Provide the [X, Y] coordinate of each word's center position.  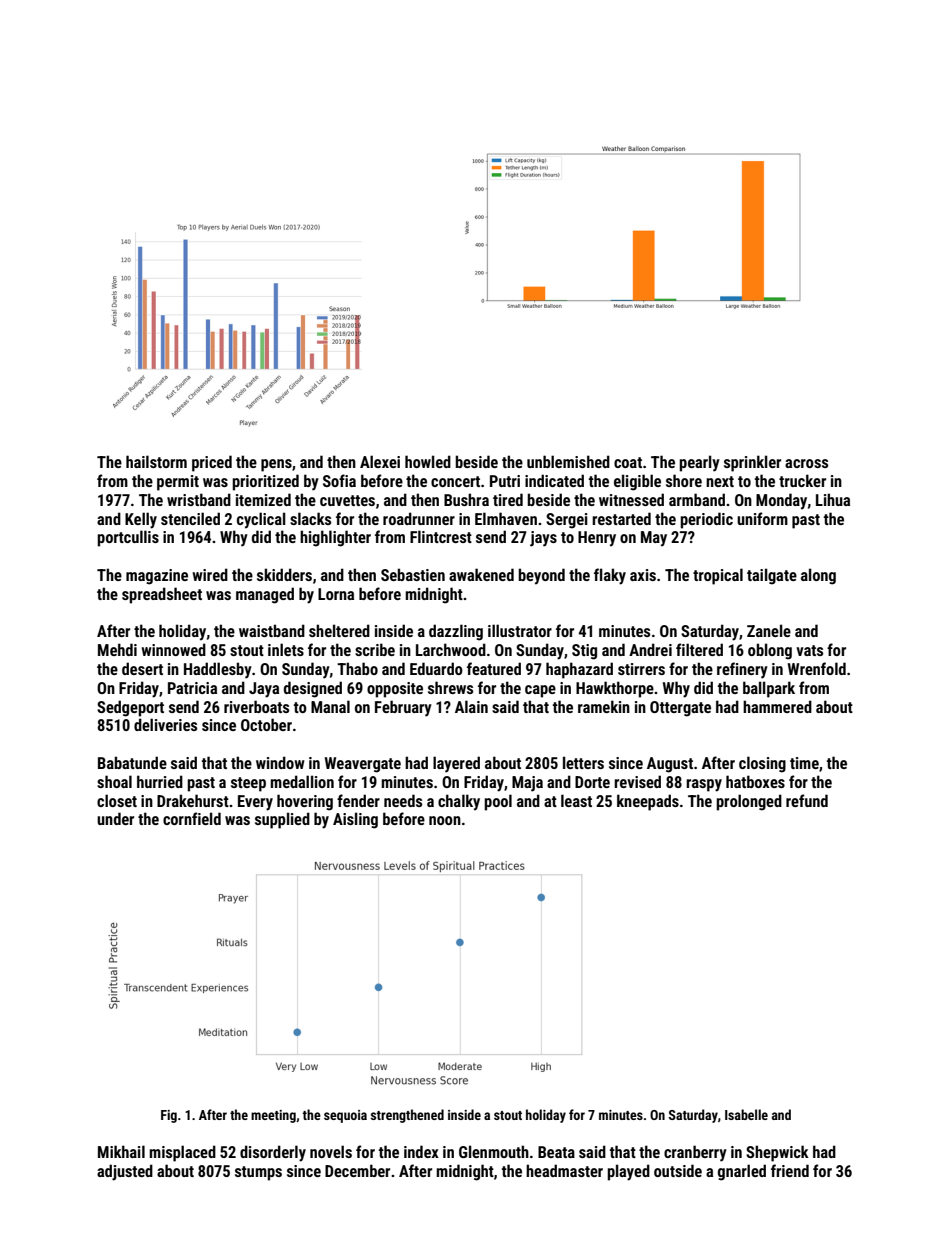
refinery [742, 670]
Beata [556, 1152]
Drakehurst [193, 800]
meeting [273, 1116]
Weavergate [363, 765]
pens [276, 465]
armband [697, 499]
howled [428, 461]
